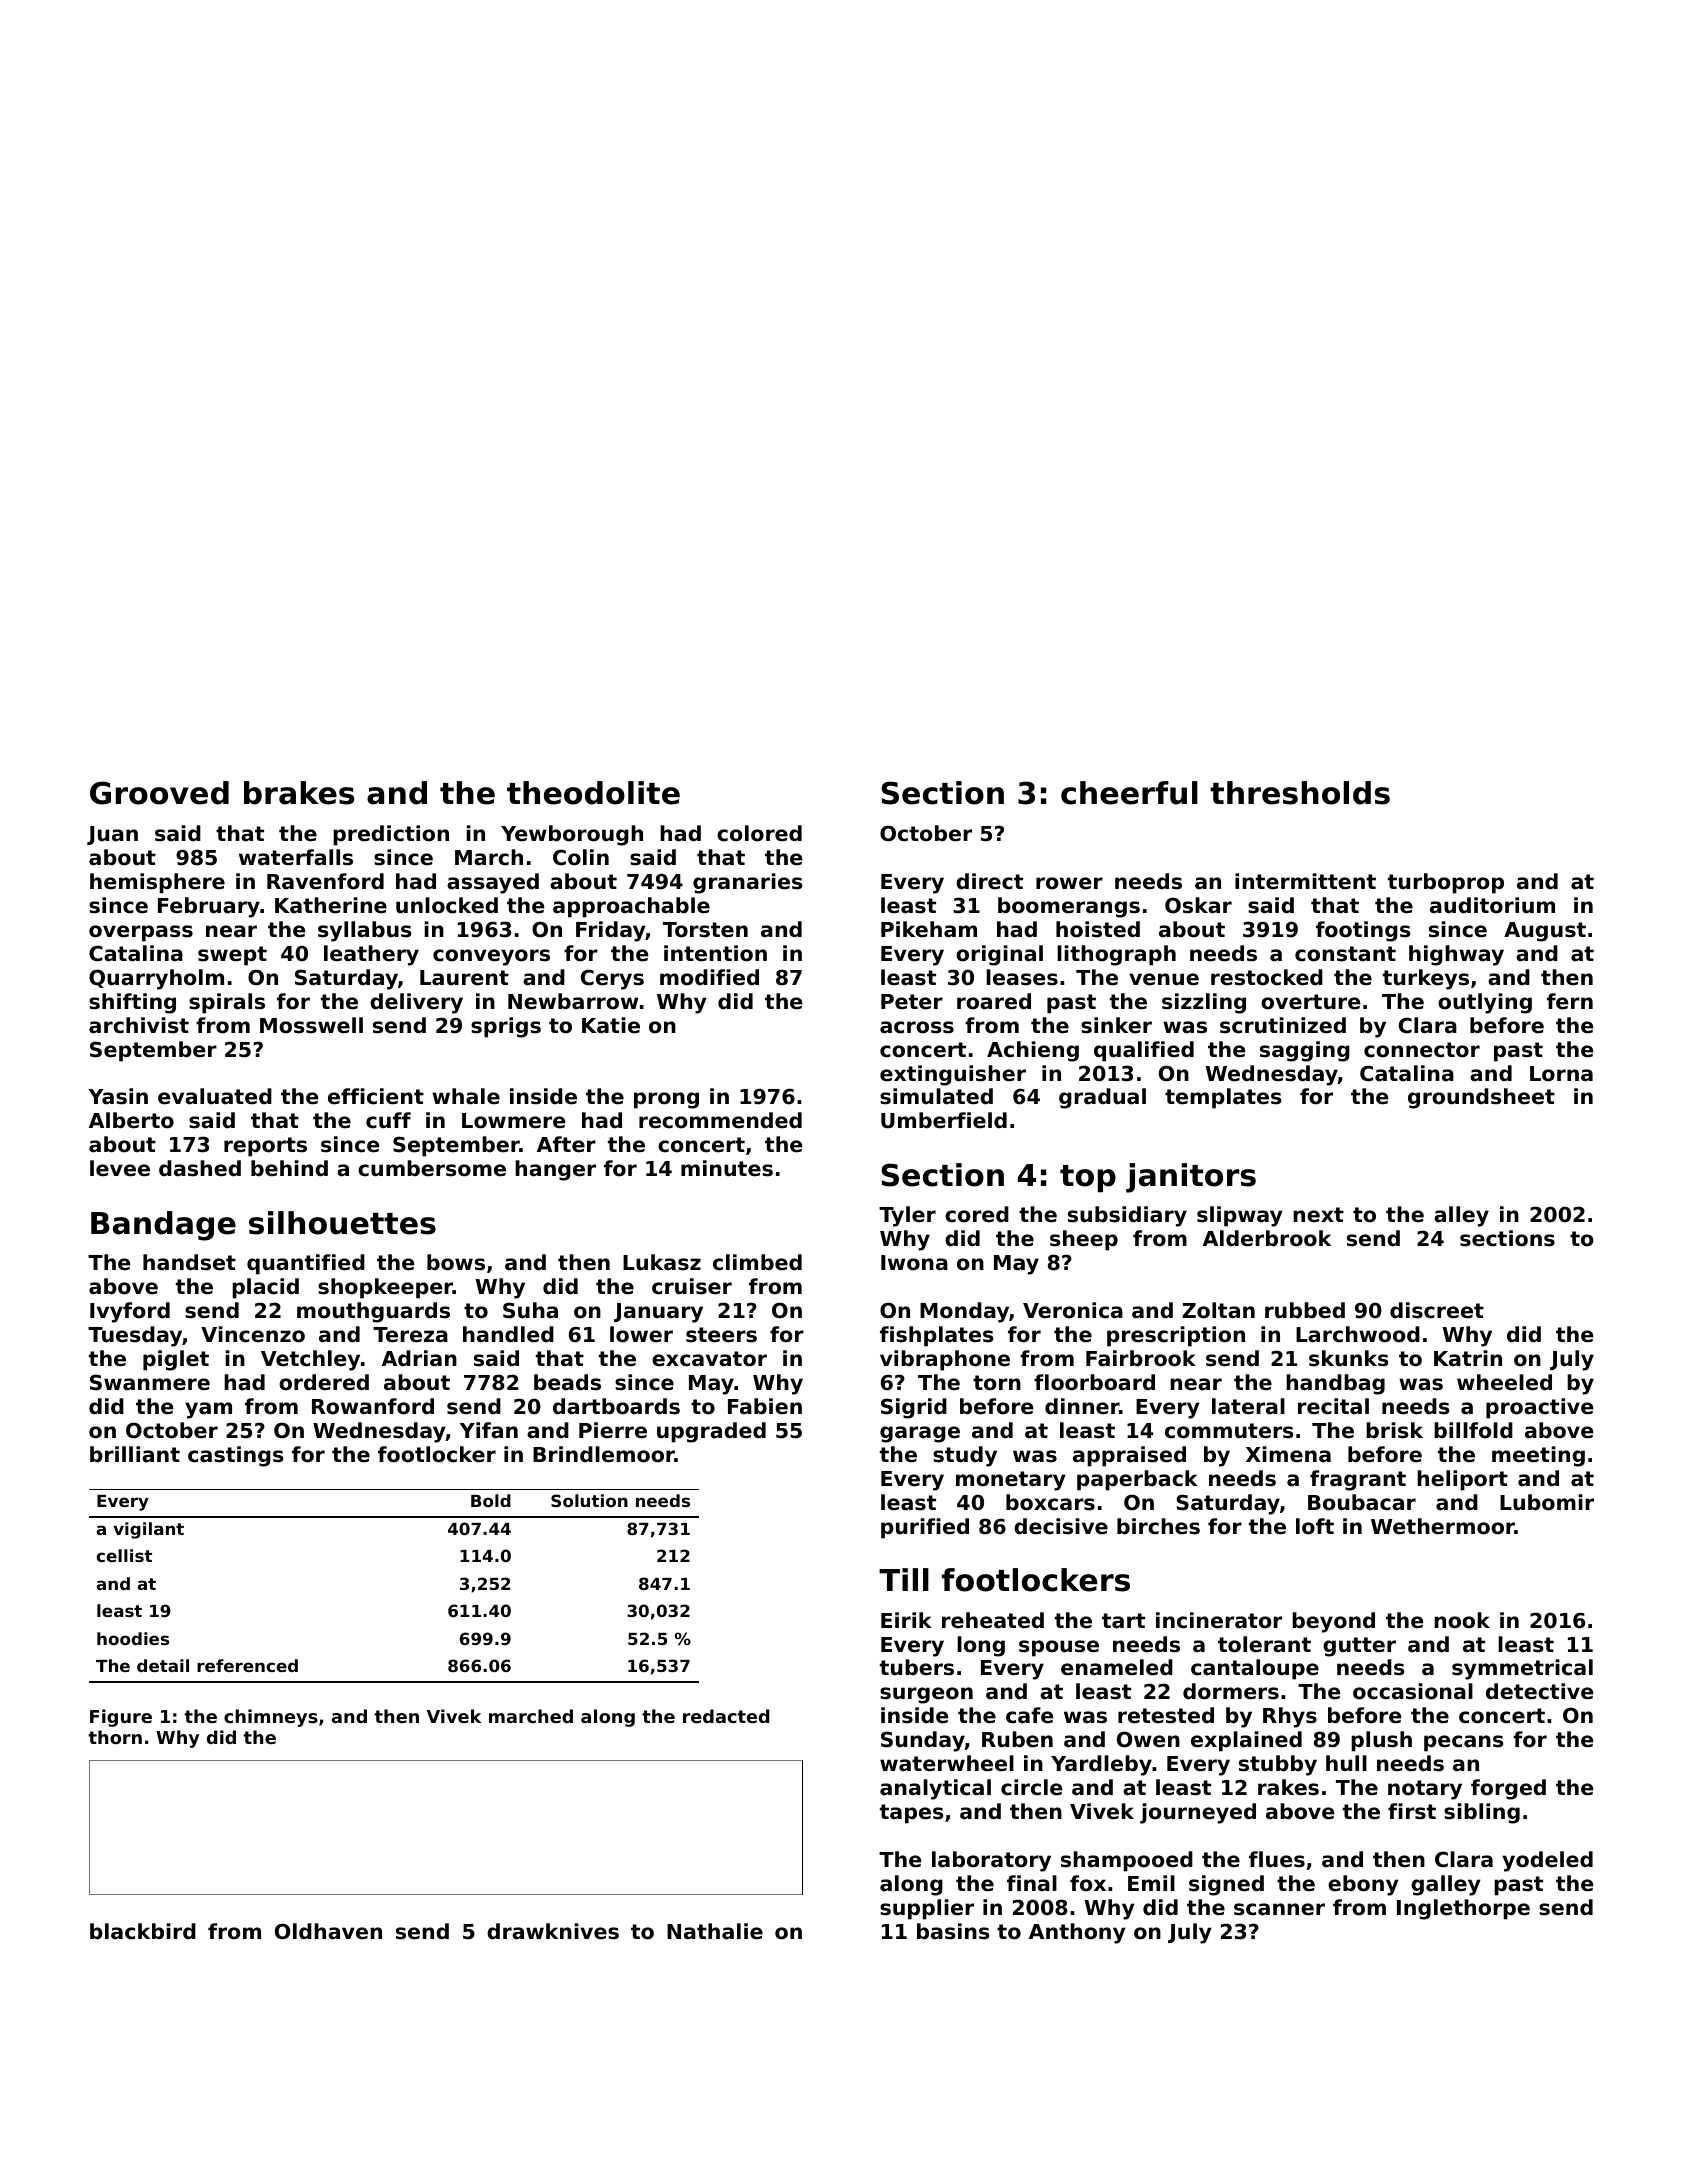 The image size is (1683, 2178). Describe the element at coordinates (1481, 1098) in the image. I see `groundsheet` at that location.
